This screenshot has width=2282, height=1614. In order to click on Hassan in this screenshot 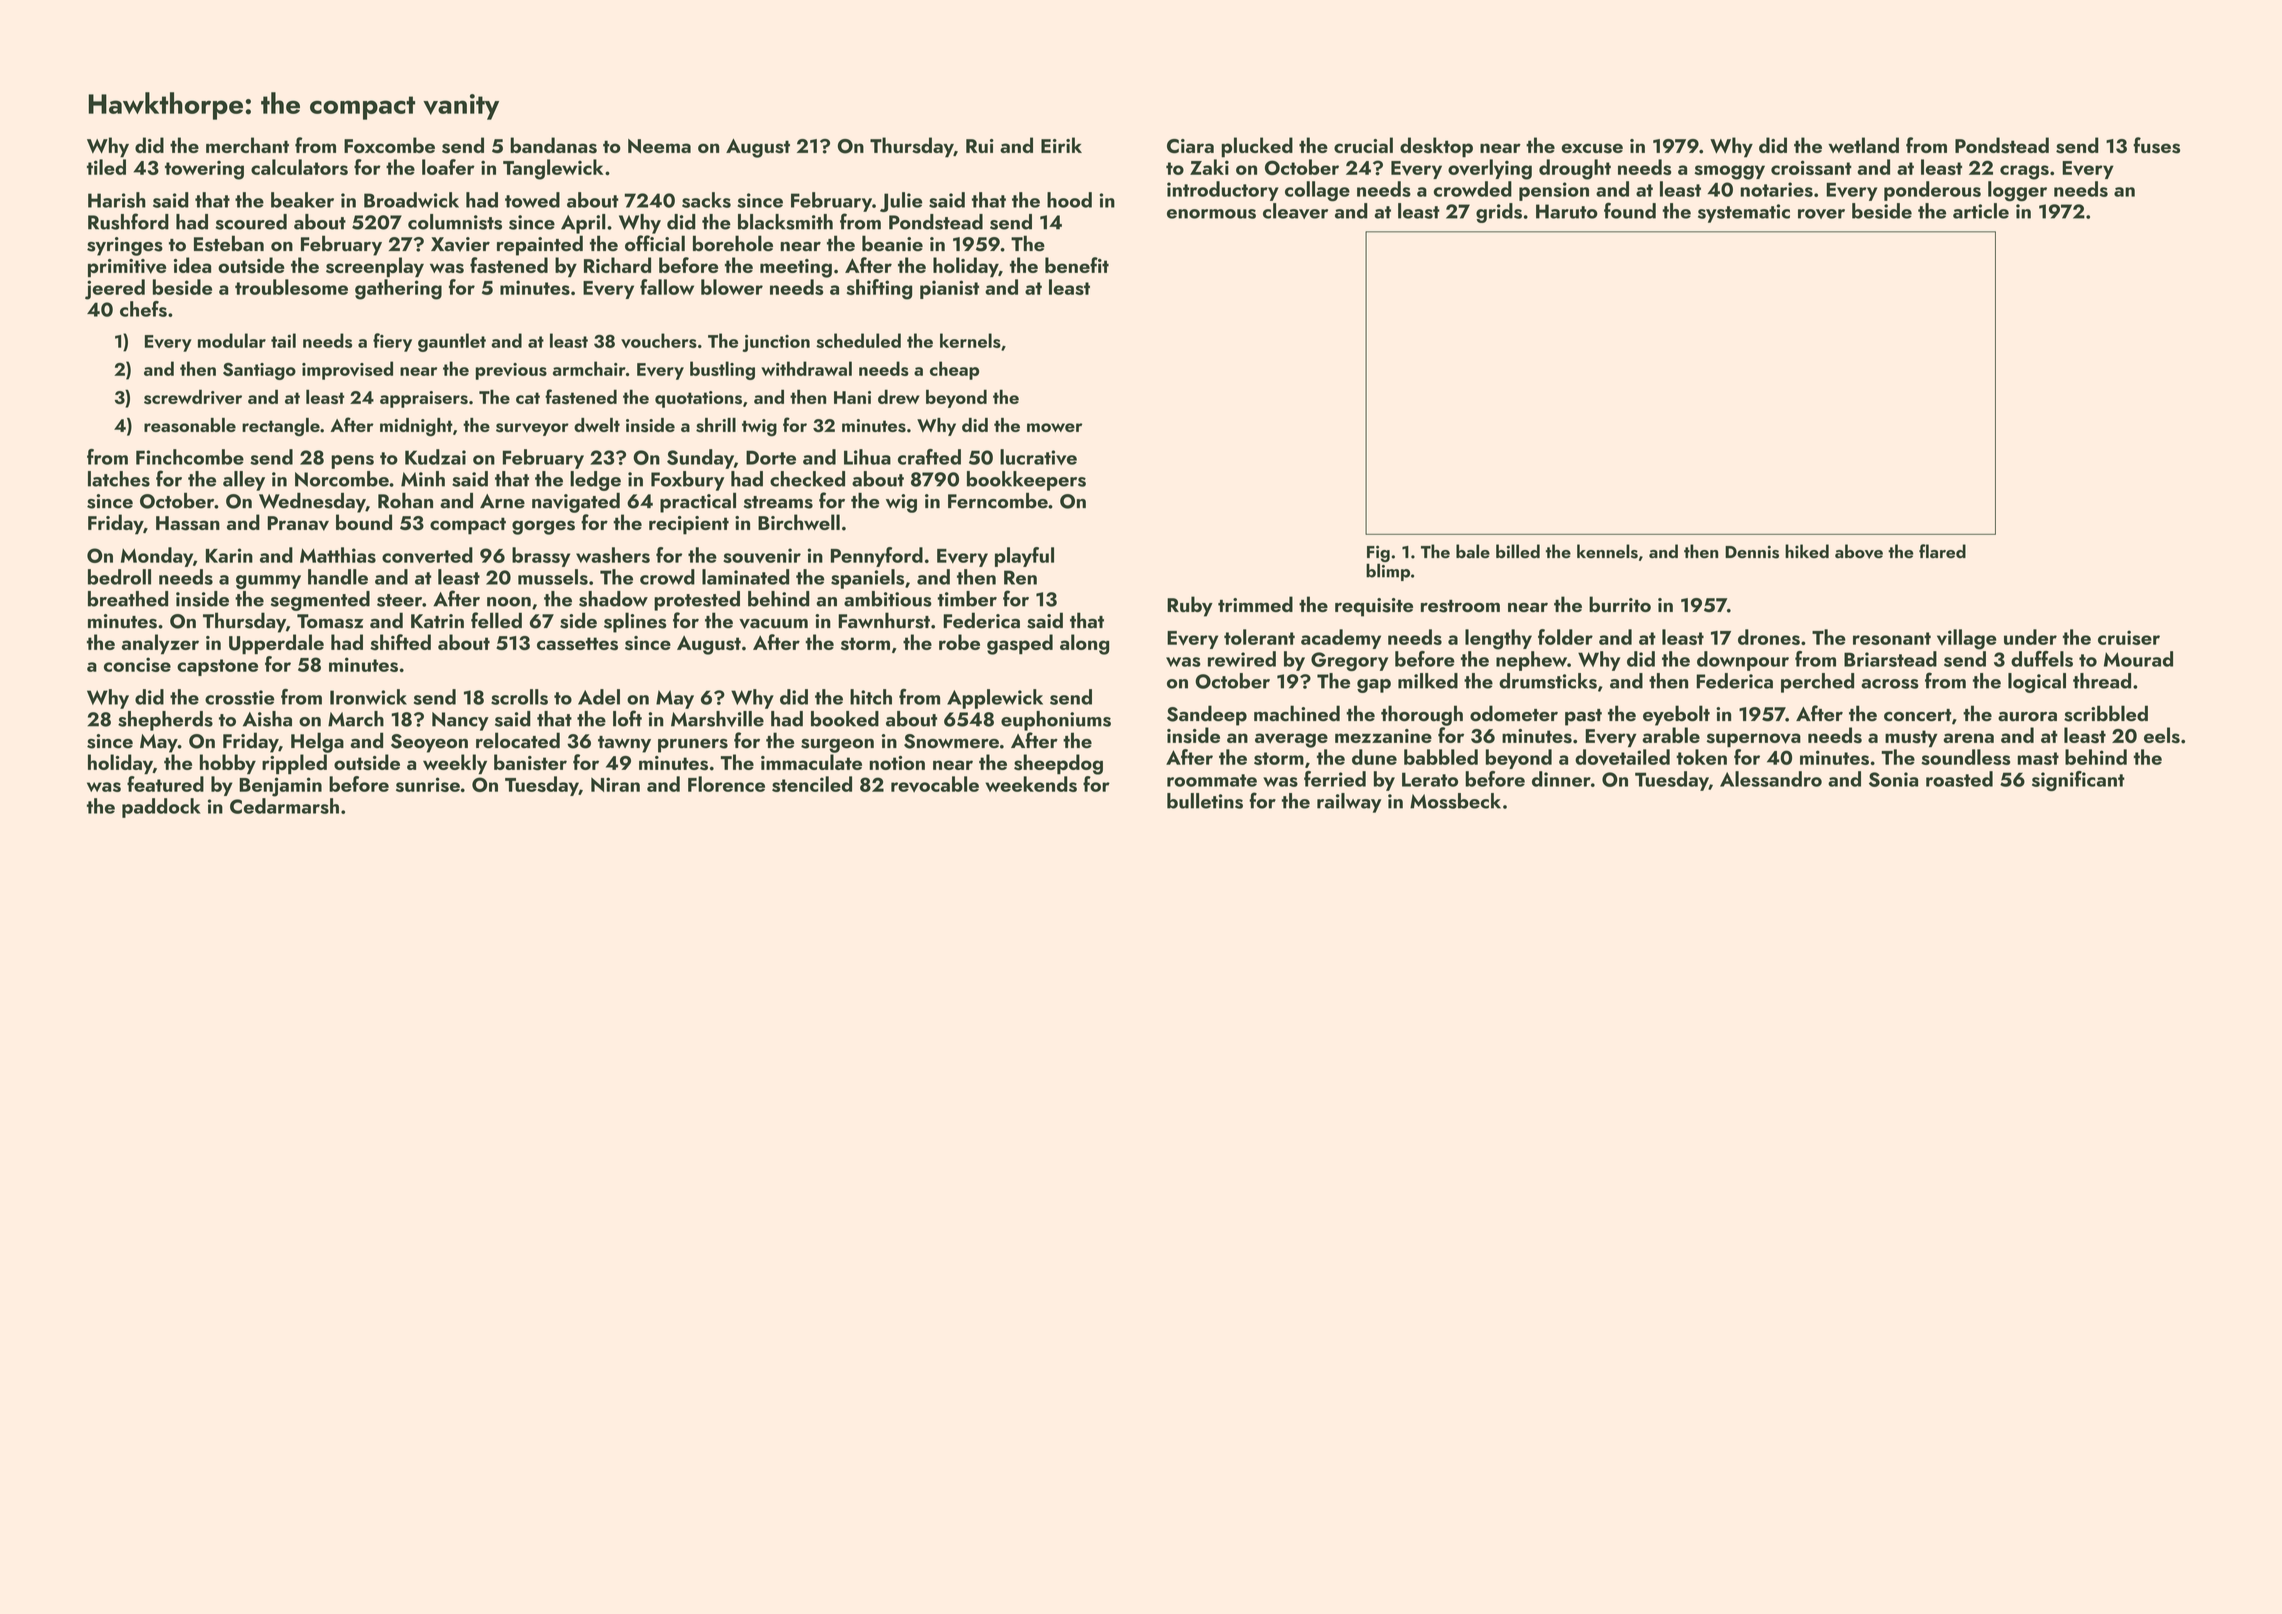, I will do `click(188, 523)`.
